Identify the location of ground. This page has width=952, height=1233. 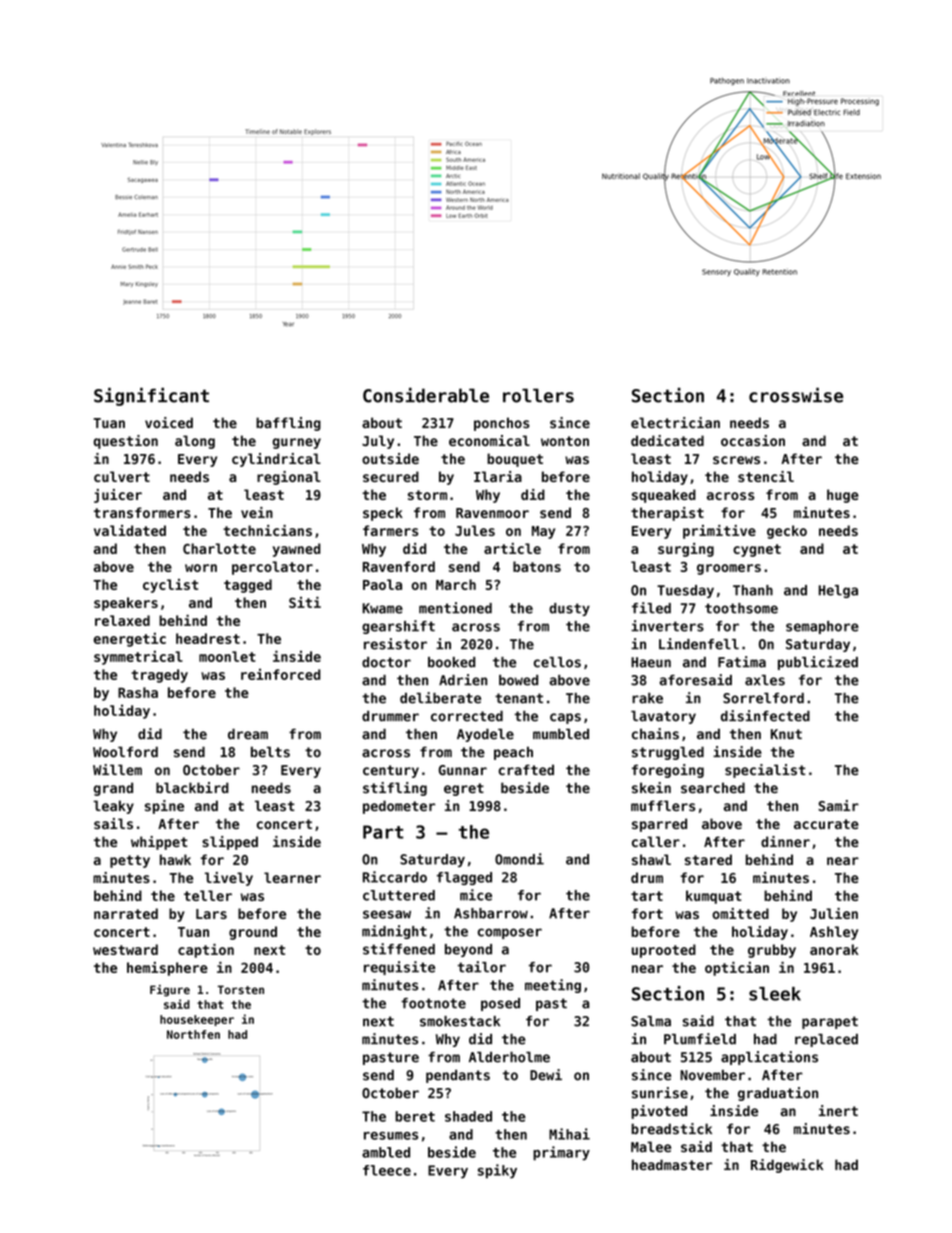
(253, 933).
